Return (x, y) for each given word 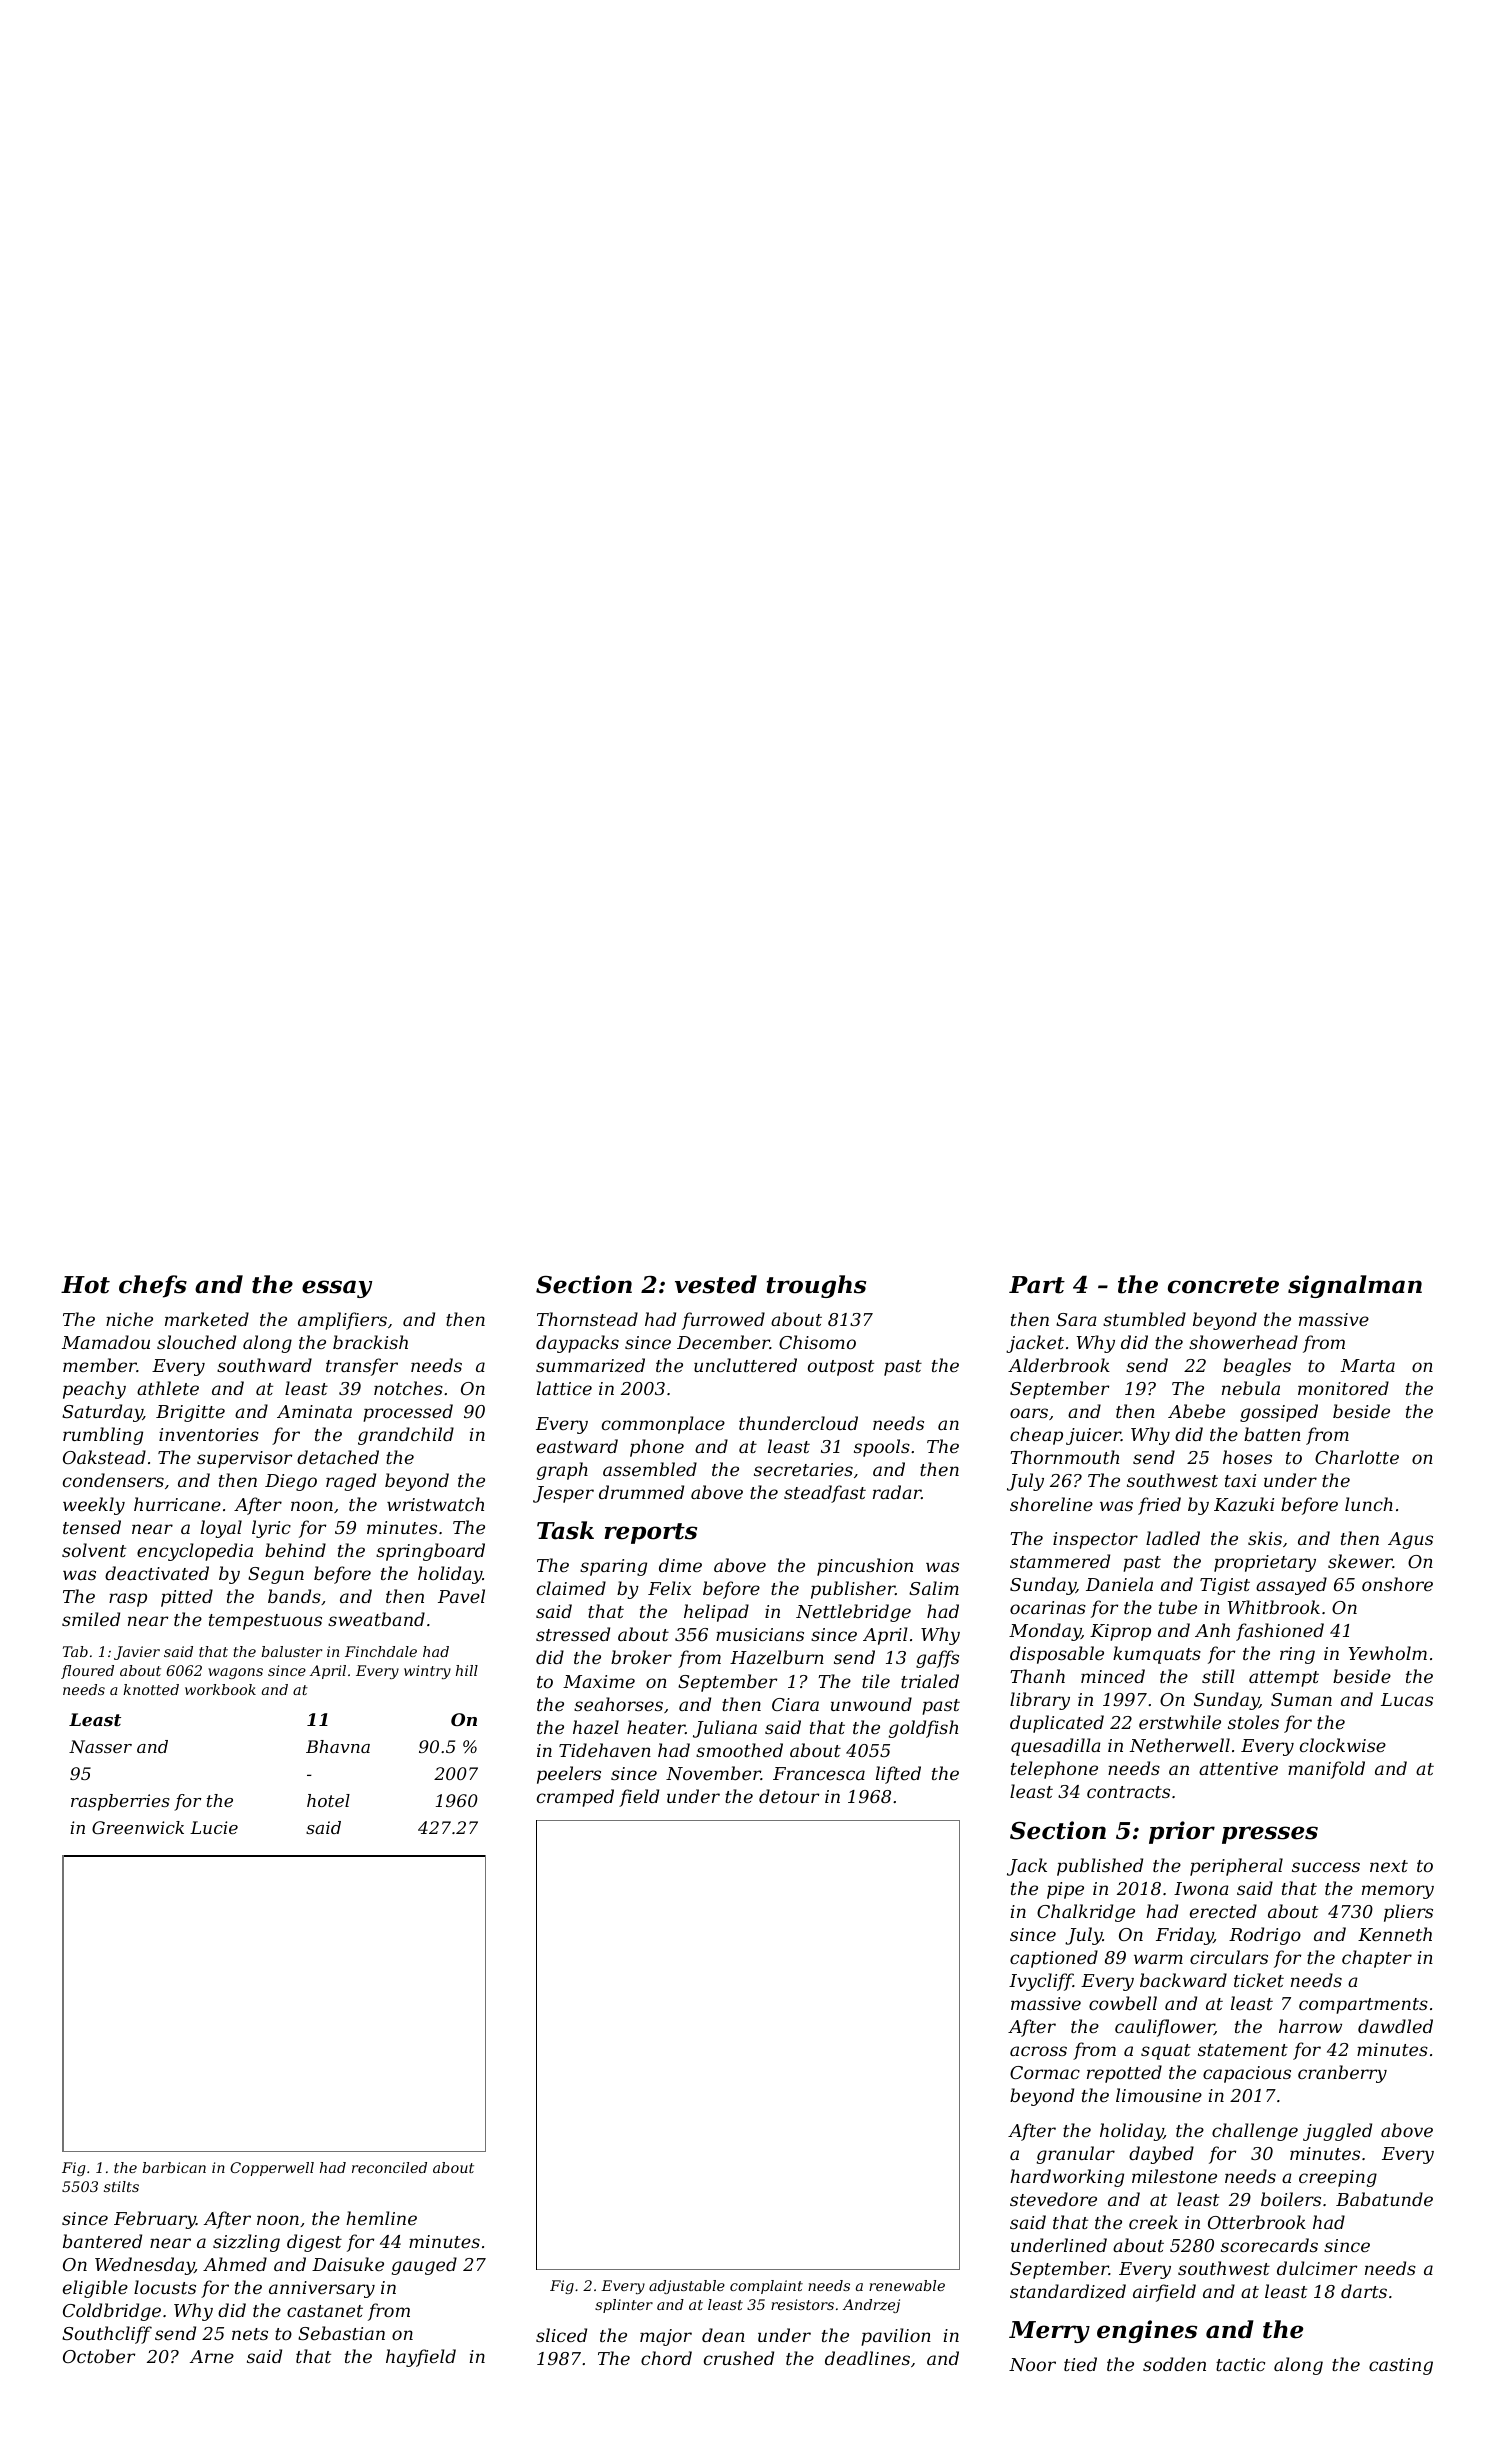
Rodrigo (1265, 1936)
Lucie (214, 1827)
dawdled (1395, 2026)
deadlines (867, 2358)
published (1100, 1867)
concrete (1223, 1285)
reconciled (389, 2167)
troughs (816, 1286)
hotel (328, 1800)
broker (641, 1657)
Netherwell (1180, 1745)
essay (337, 1289)
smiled (91, 1619)
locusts (165, 2287)
